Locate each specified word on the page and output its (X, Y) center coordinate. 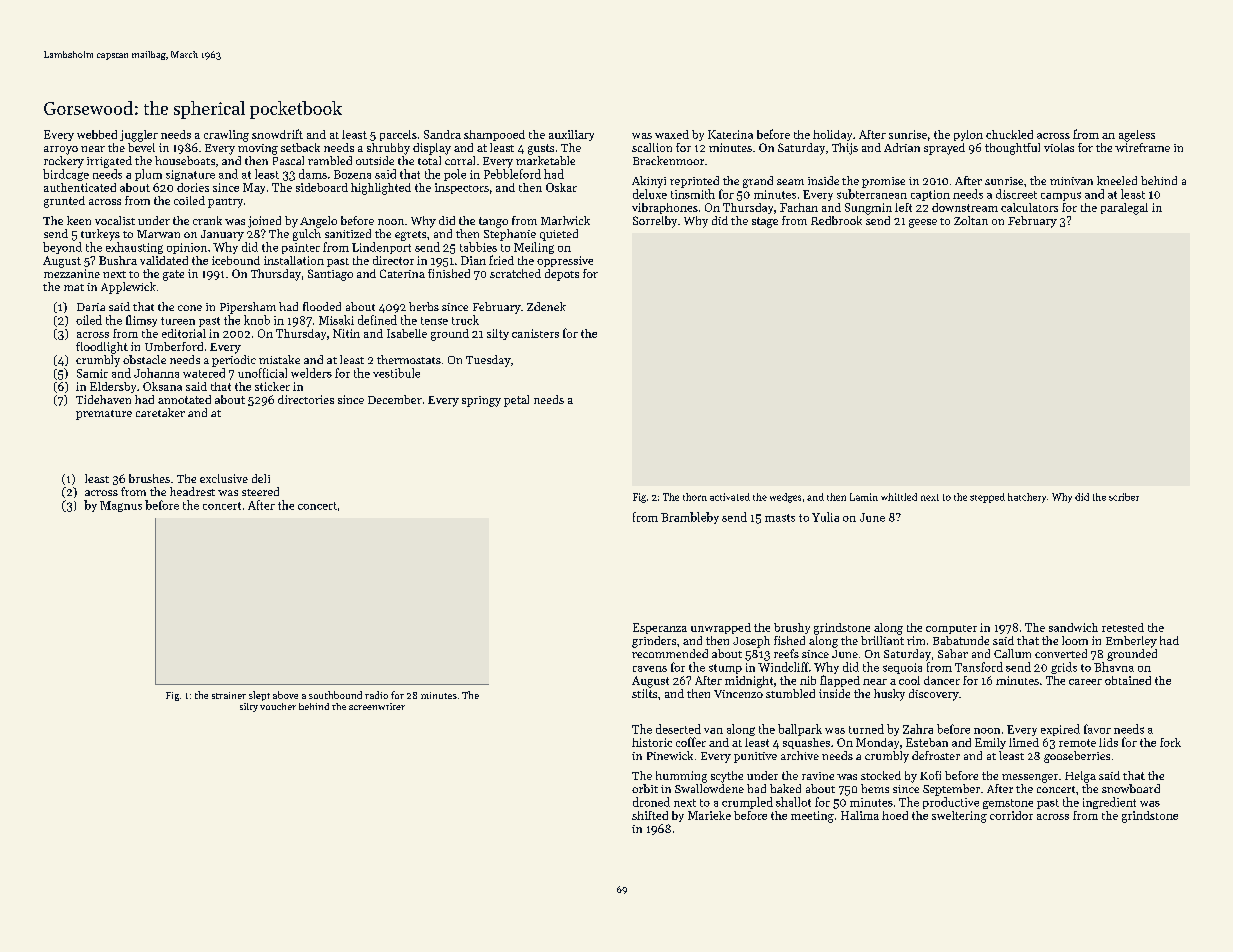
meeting (812, 817)
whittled (899, 497)
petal (516, 401)
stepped (987, 498)
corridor (1011, 815)
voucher (278, 706)
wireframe (1142, 147)
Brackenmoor (668, 160)
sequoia (902, 668)
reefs (786, 653)
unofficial (262, 373)
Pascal (288, 160)
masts (780, 518)
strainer (229, 695)
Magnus (121, 506)
